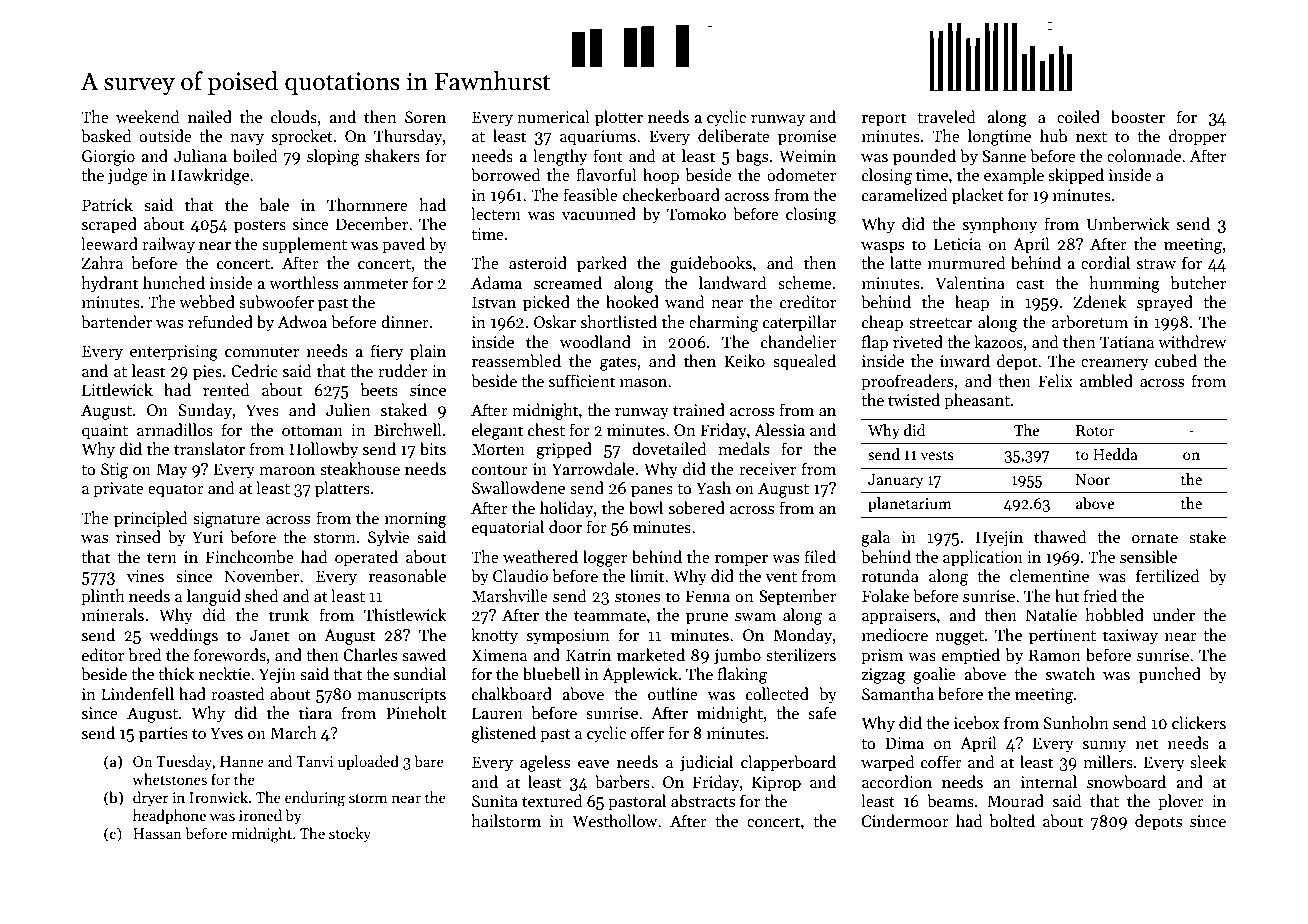 The image size is (1308, 924). I want to click on trained, so click(699, 409).
